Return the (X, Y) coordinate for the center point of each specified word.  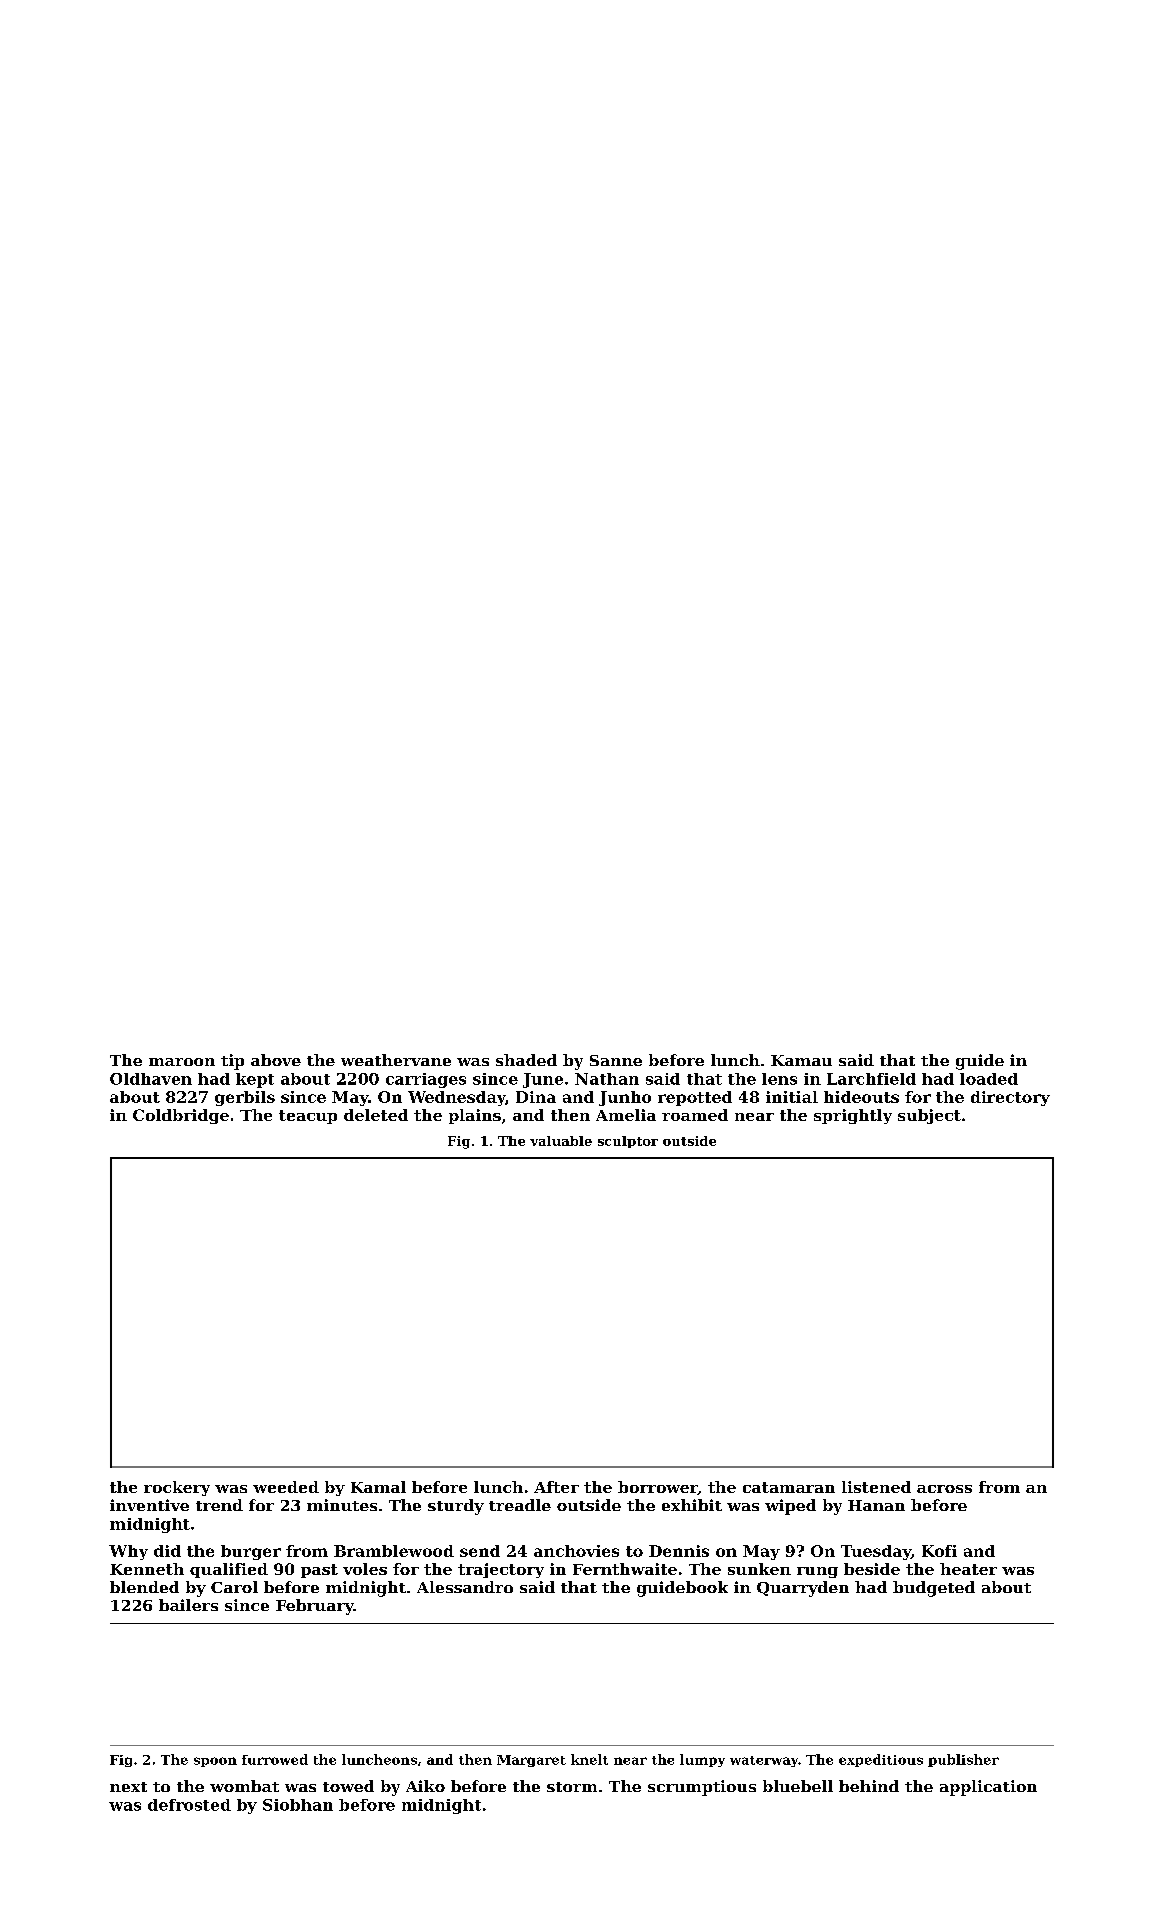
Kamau (801, 1060)
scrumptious (702, 1788)
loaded (989, 1079)
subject (929, 1116)
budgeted (934, 1589)
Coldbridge (181, 1116)
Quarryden (803, 1589)
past (319, 1571)
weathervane (396, 1060)
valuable (561, 1141)
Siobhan (298, 1805)
